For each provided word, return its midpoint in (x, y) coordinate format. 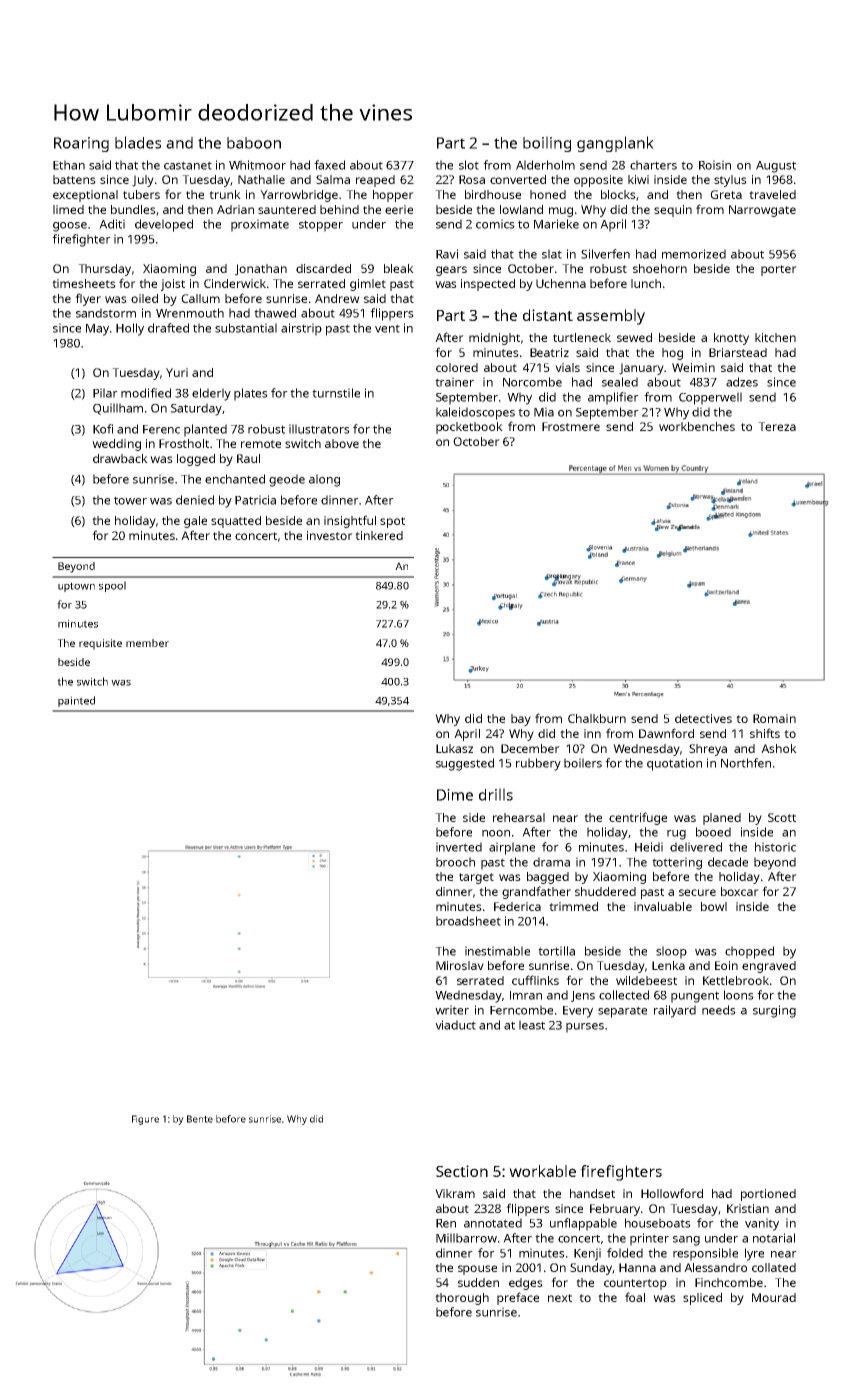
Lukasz (454, 748)
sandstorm (106, 313)
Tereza (777, 426)
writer (452, 1010)
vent (387, 328)
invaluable (663, 906)
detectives (703, 718)
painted (76, 701)
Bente (200, 1119)
